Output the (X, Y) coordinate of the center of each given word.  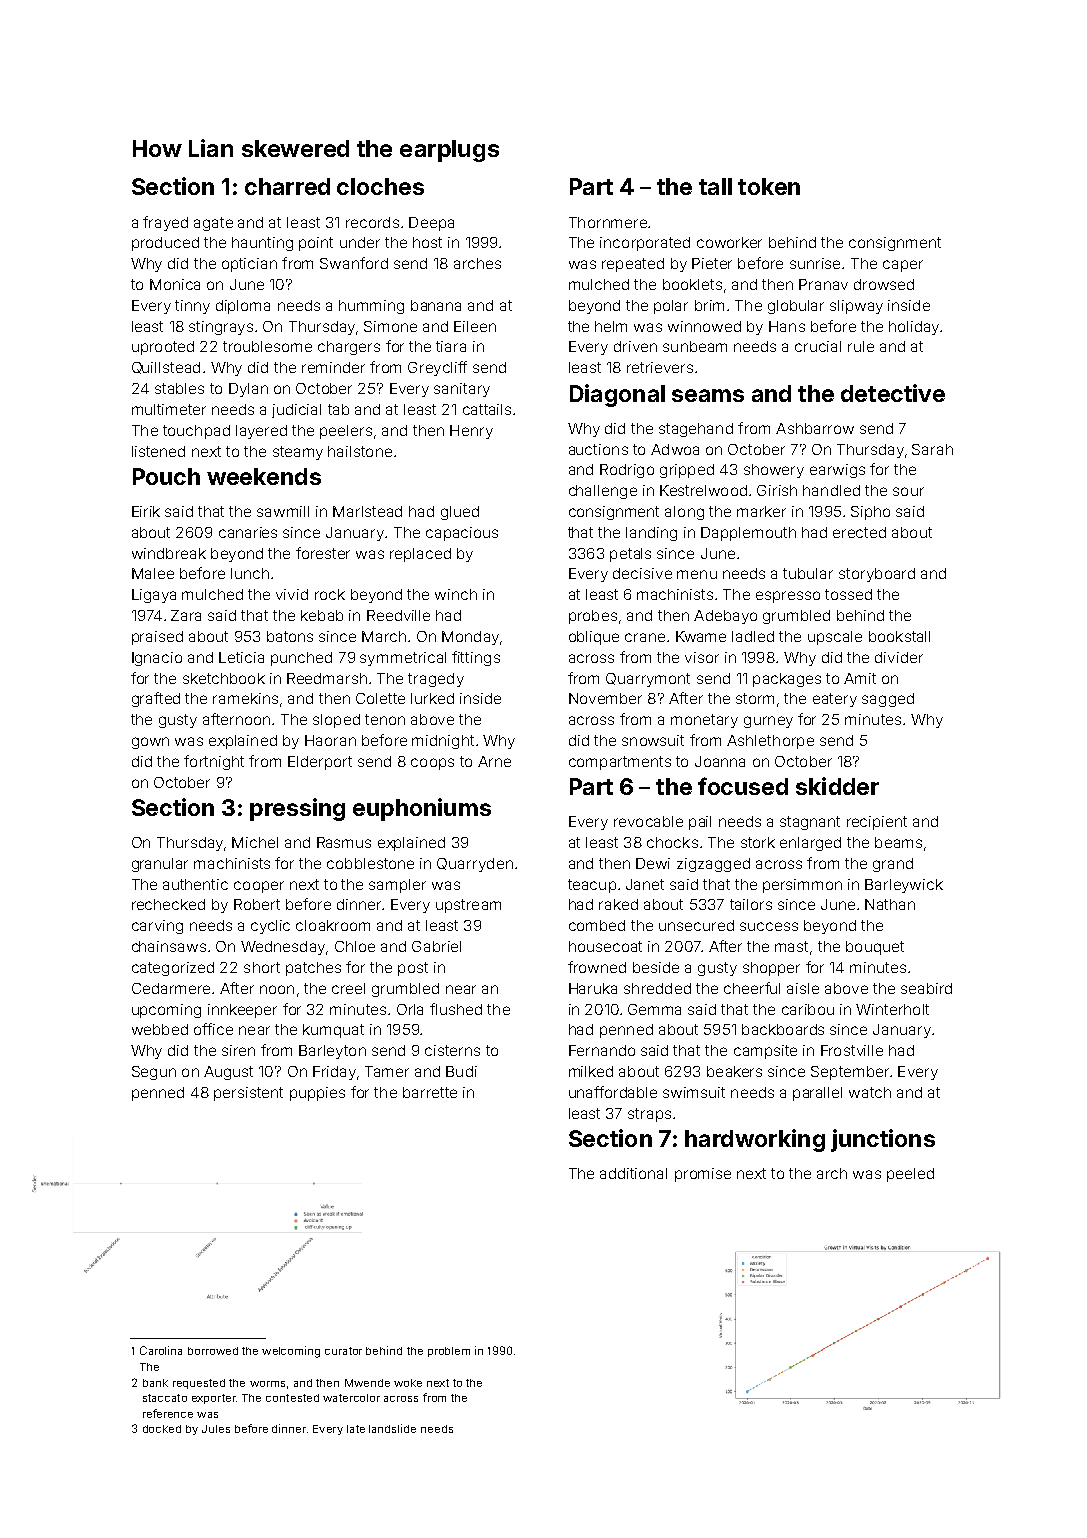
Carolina (161, 1350)
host (427, 242)
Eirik (146, 511)
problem (449, 1352)
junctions (883, 1140)
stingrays (221, 328)
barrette (430, 1092)
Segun (154, 1073)
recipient (877, 823)
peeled (910, 1175)
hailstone (360, 451)
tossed (848, 594)
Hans (787, 326)
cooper (259, 887)
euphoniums (422, 809)
